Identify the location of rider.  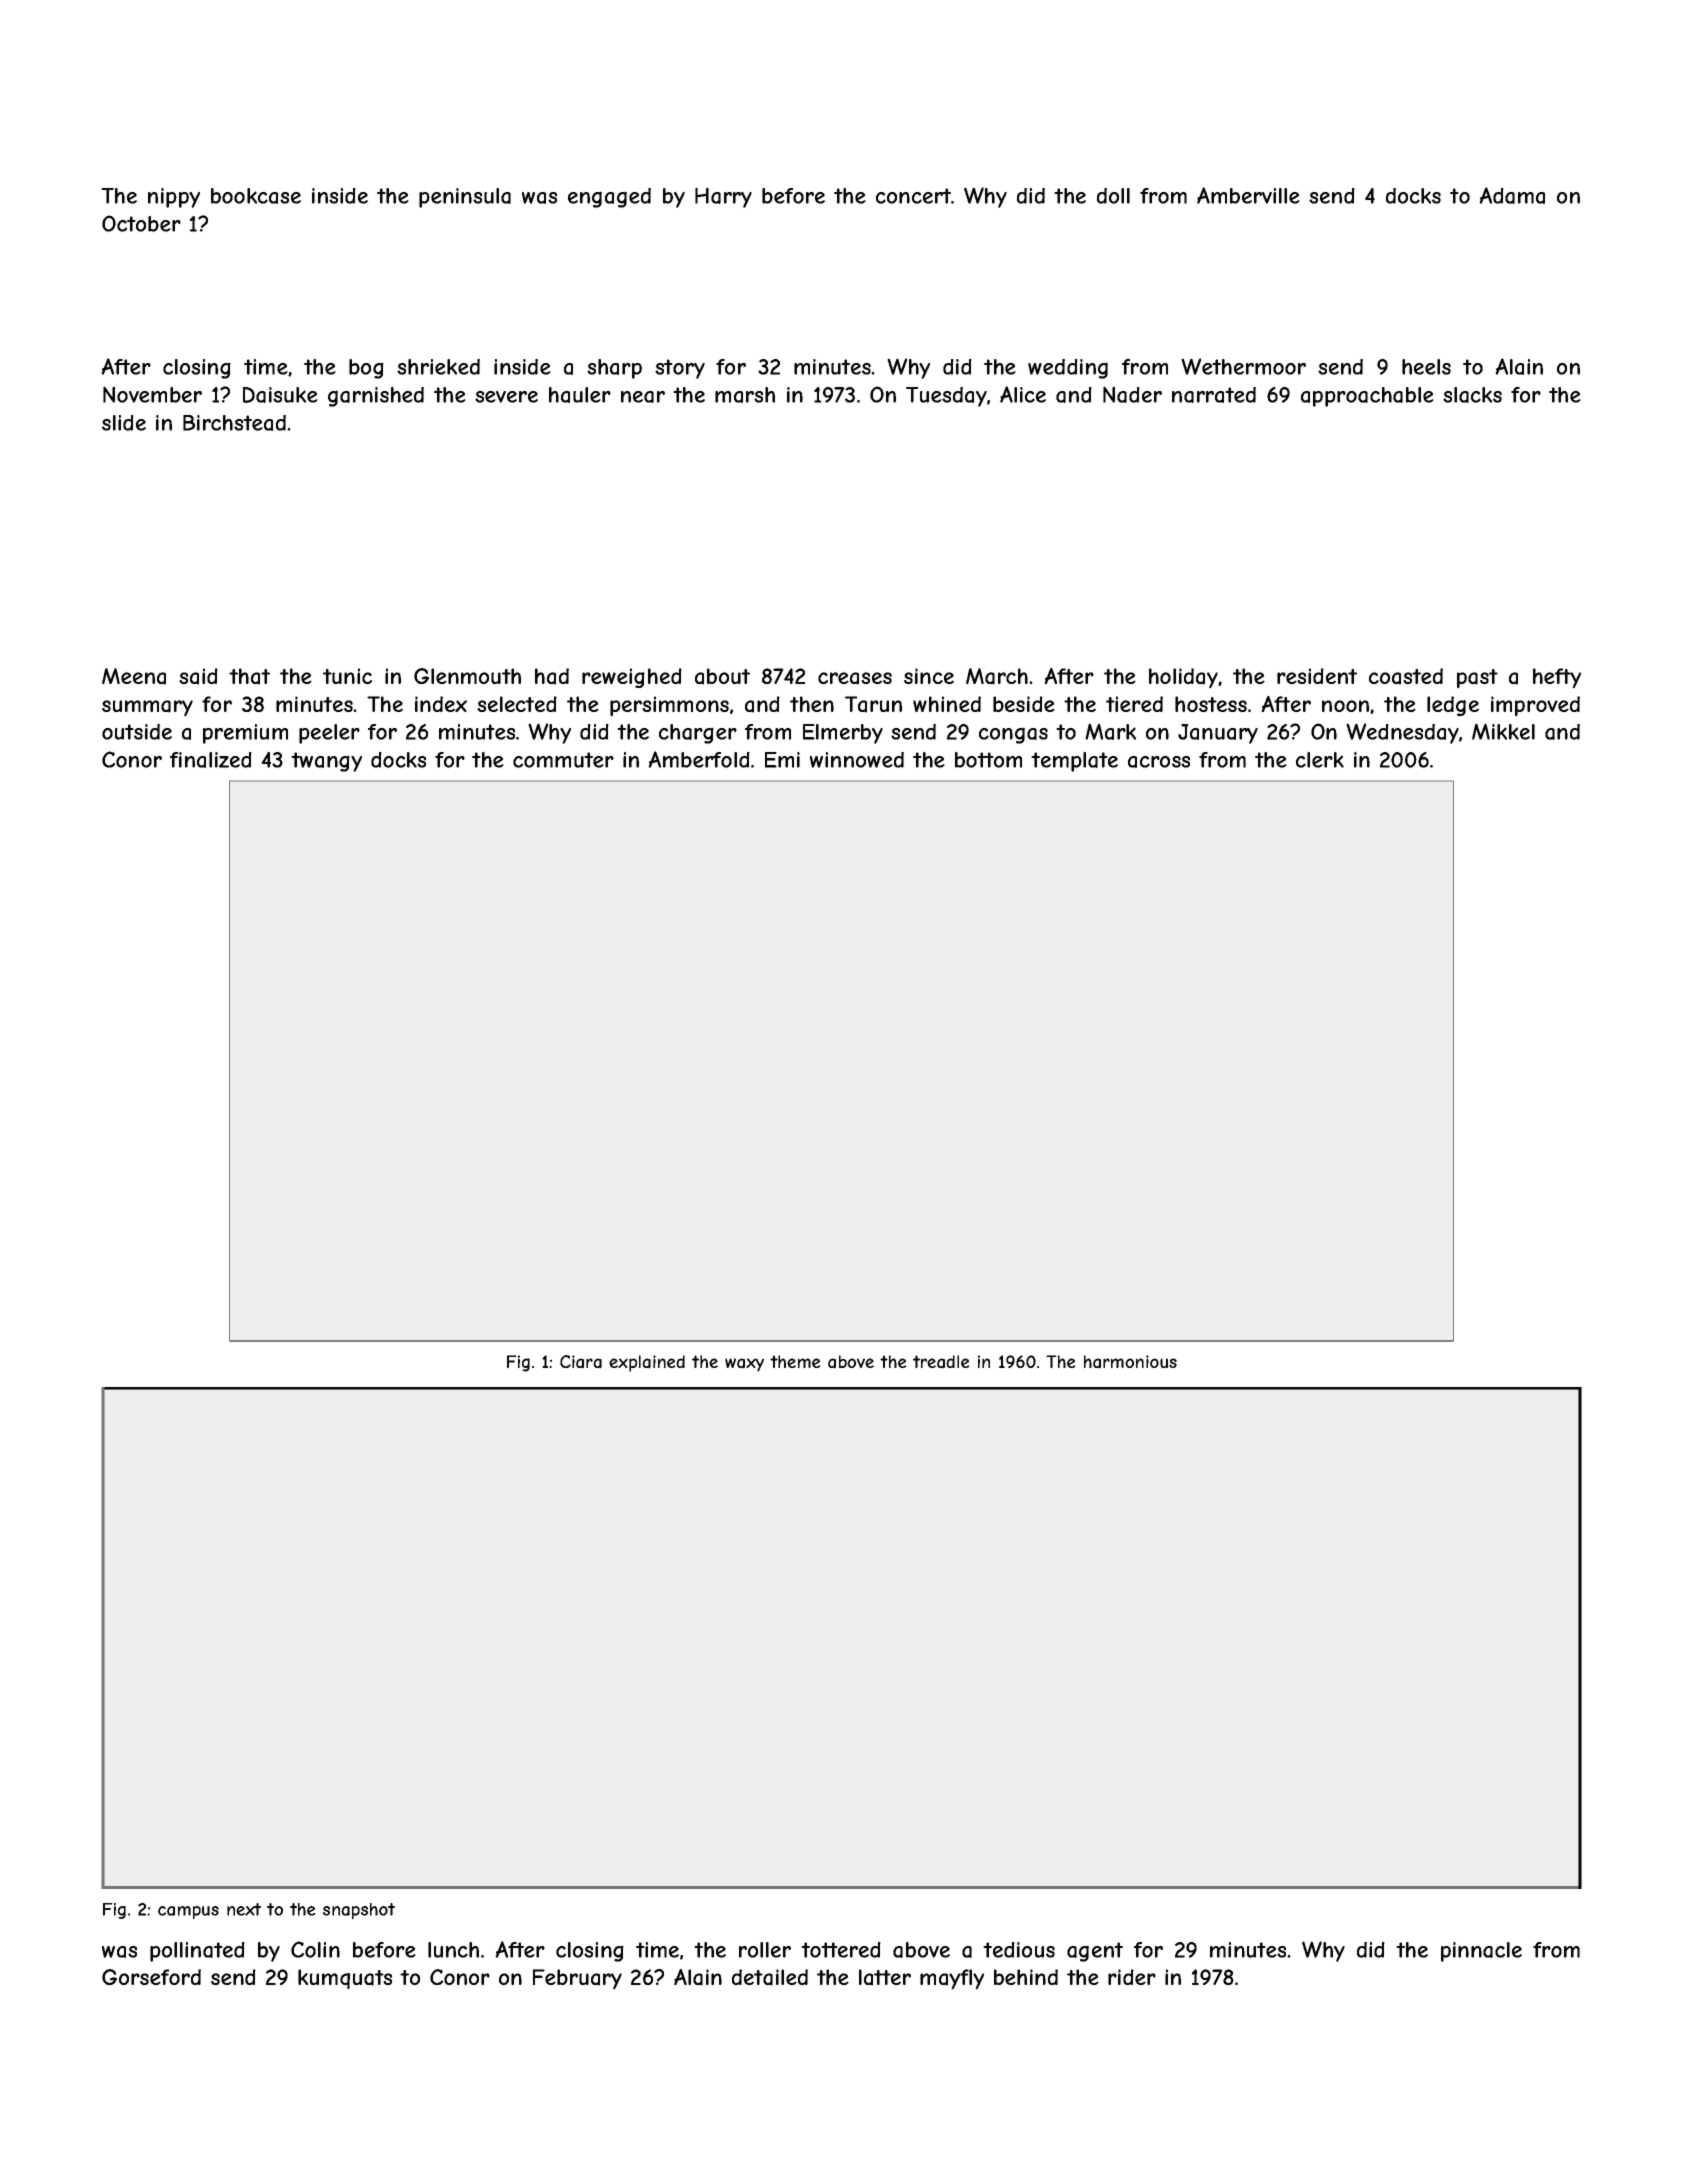
(1132, 1977).
